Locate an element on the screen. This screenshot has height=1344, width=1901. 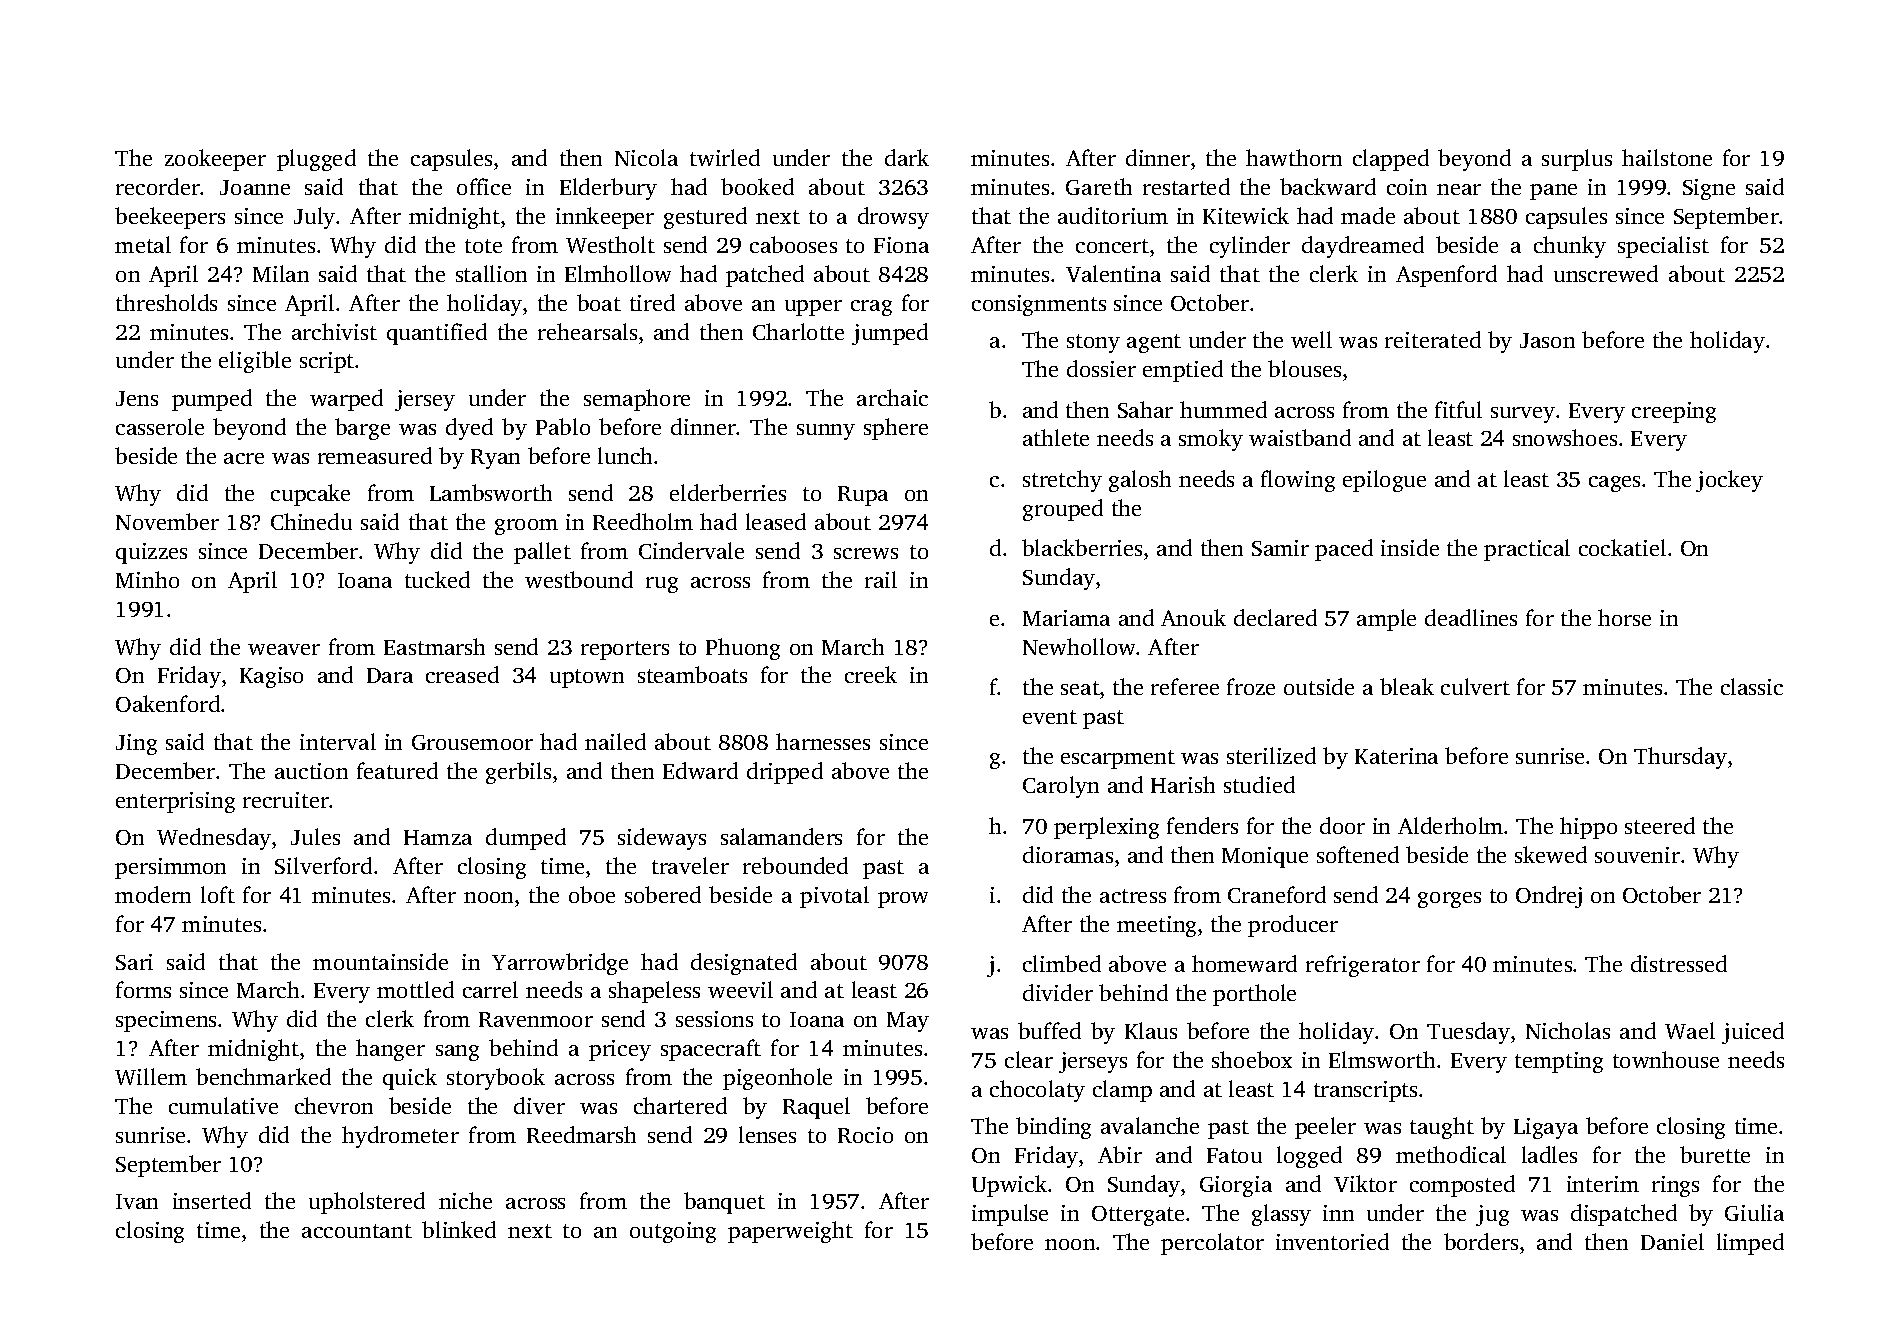
Rocio is located at coordinates (865, 1135).
